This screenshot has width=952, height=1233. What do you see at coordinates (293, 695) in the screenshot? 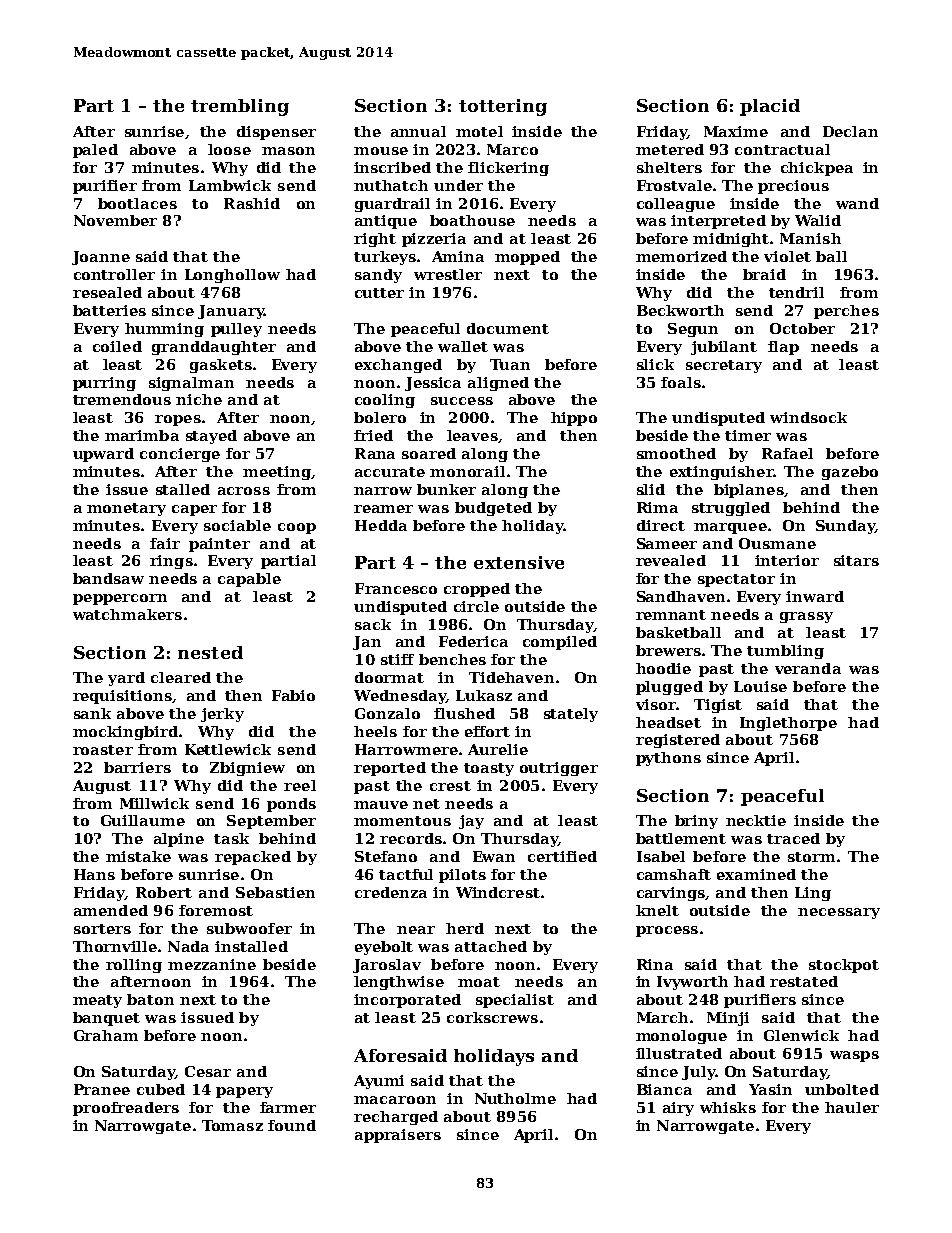
I see `Fabio` at bounding box center [293, 695].
